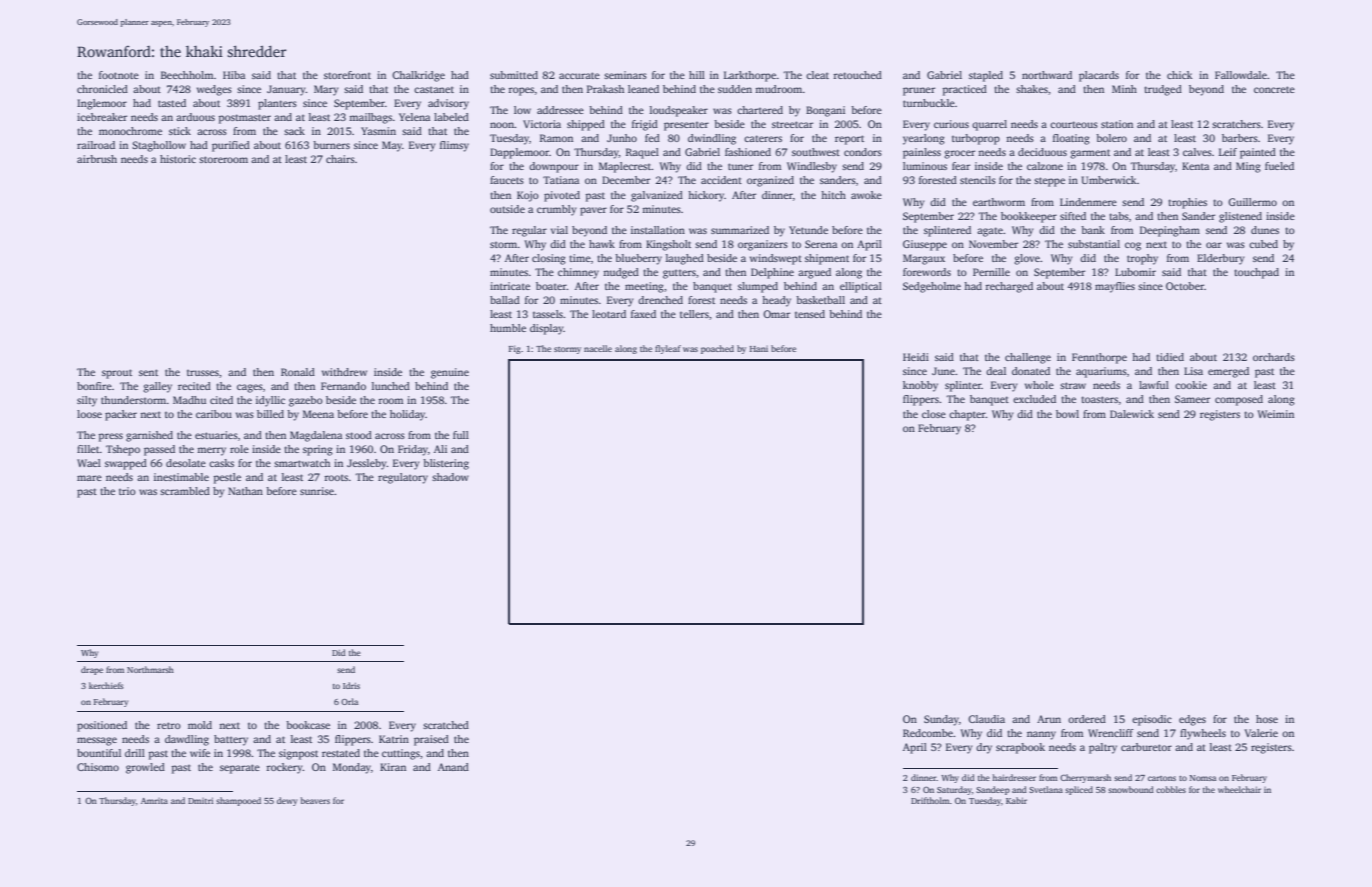 This screenshot has width=1372, height=887. What do you see at coordinates (150, 669) in the screenshot?
I see `Northmarsh` at bounding box center [150, 669].
